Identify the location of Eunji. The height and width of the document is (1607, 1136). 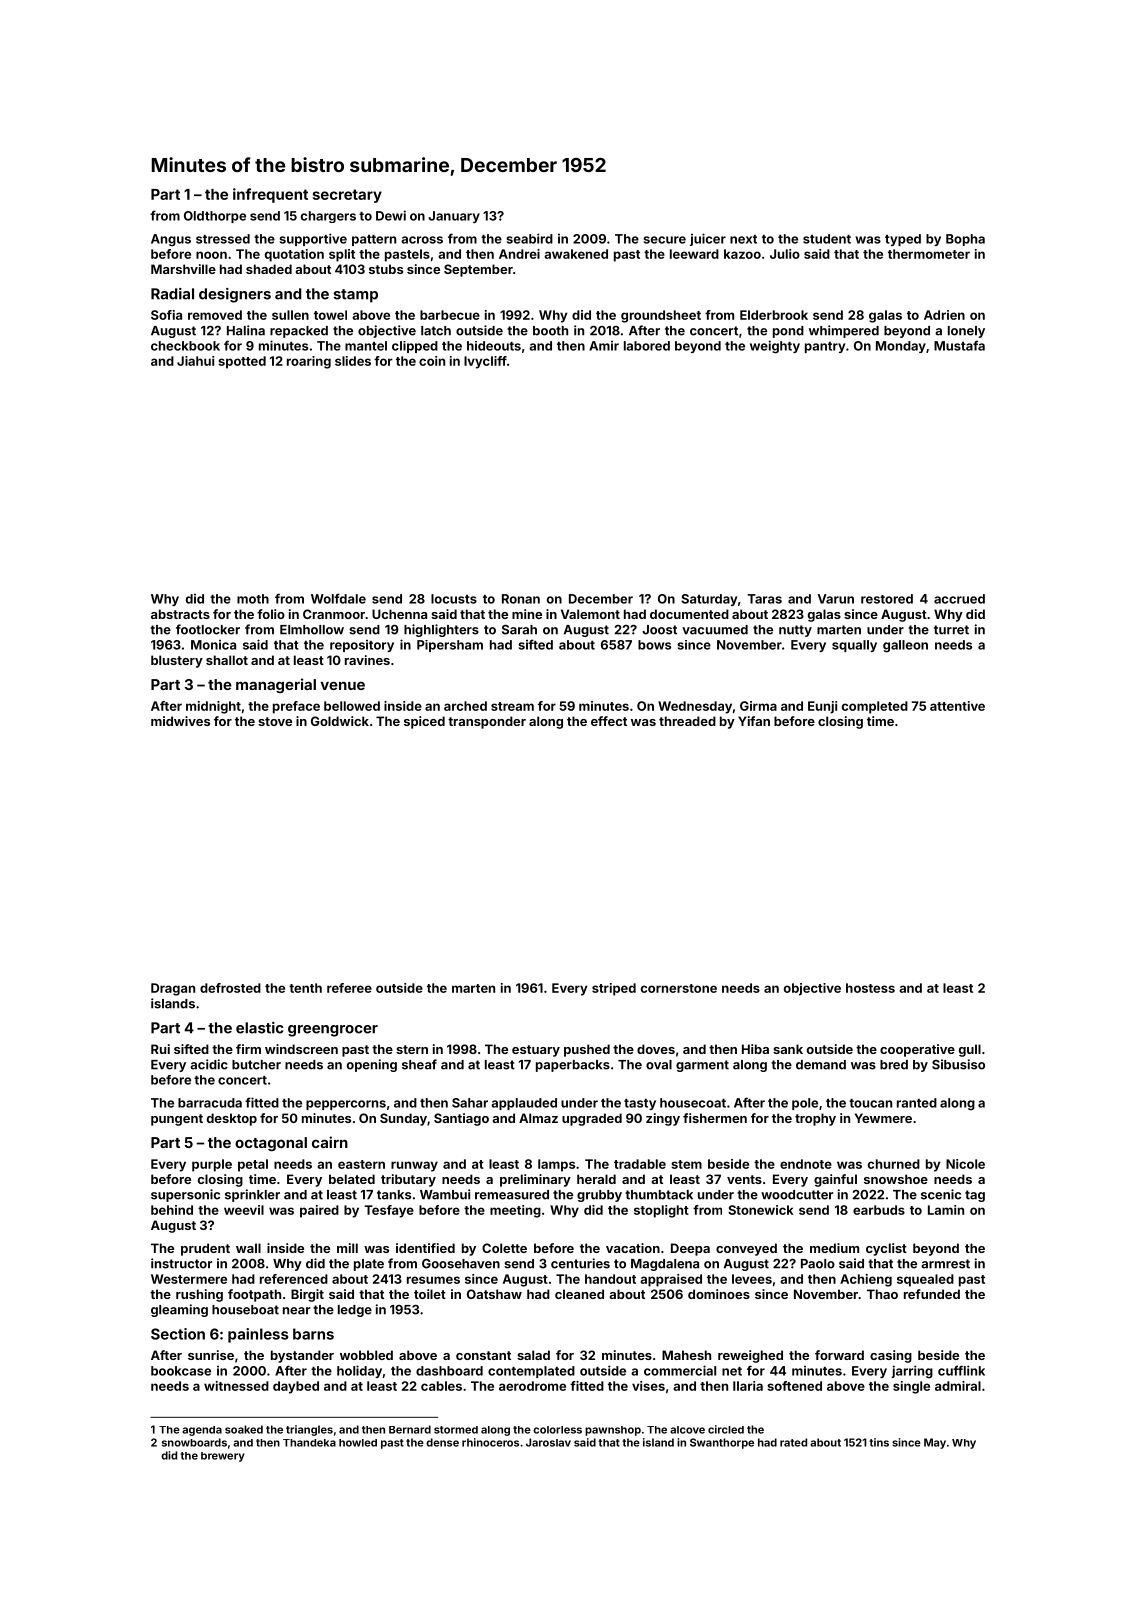
(822, 707).
